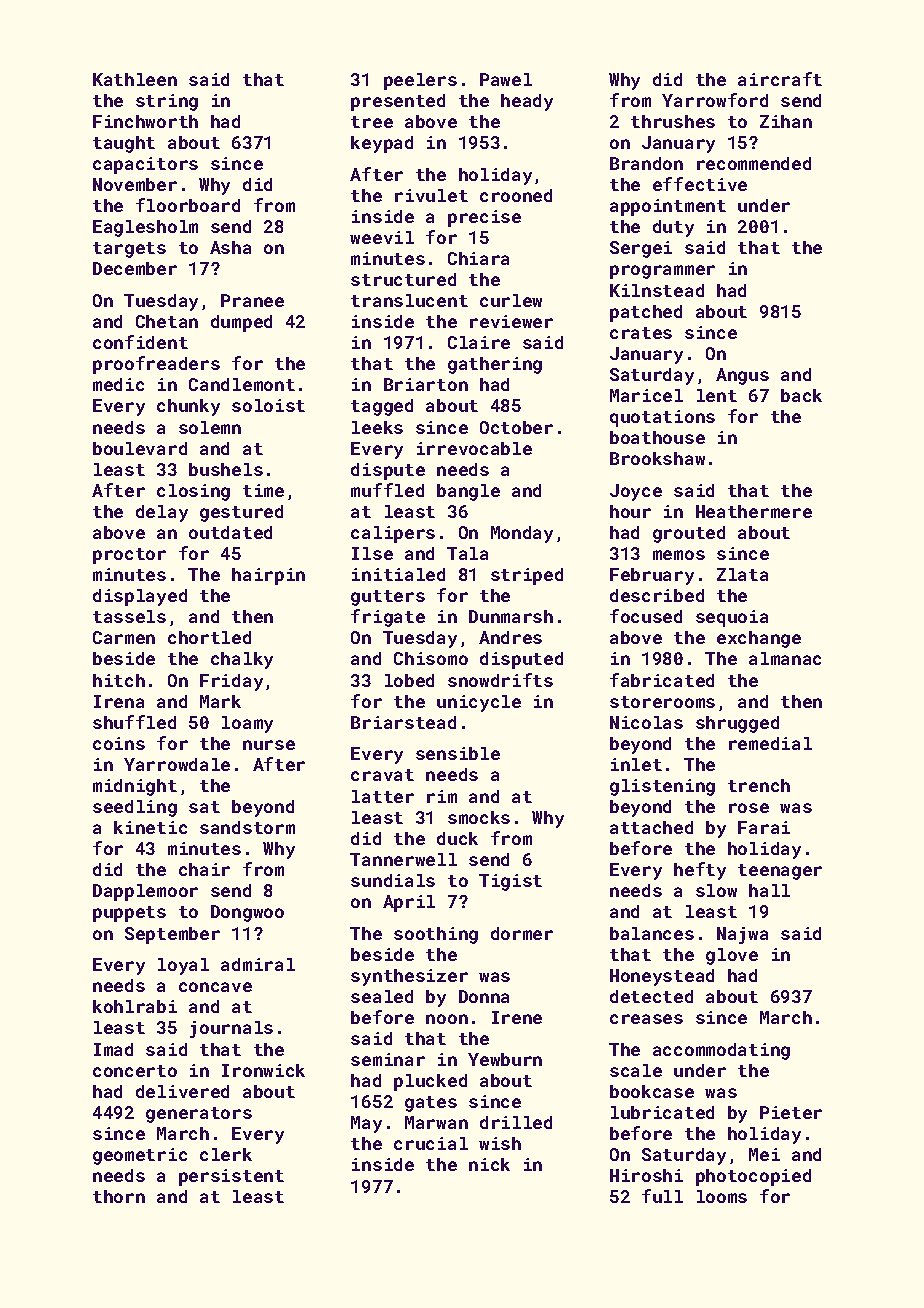 The height and width of the screenshot is (1308, 924). What do you see at coordinates (791, 1112) in the screenshot?
I see `Pieter` at bounding box center [791, 1112].
